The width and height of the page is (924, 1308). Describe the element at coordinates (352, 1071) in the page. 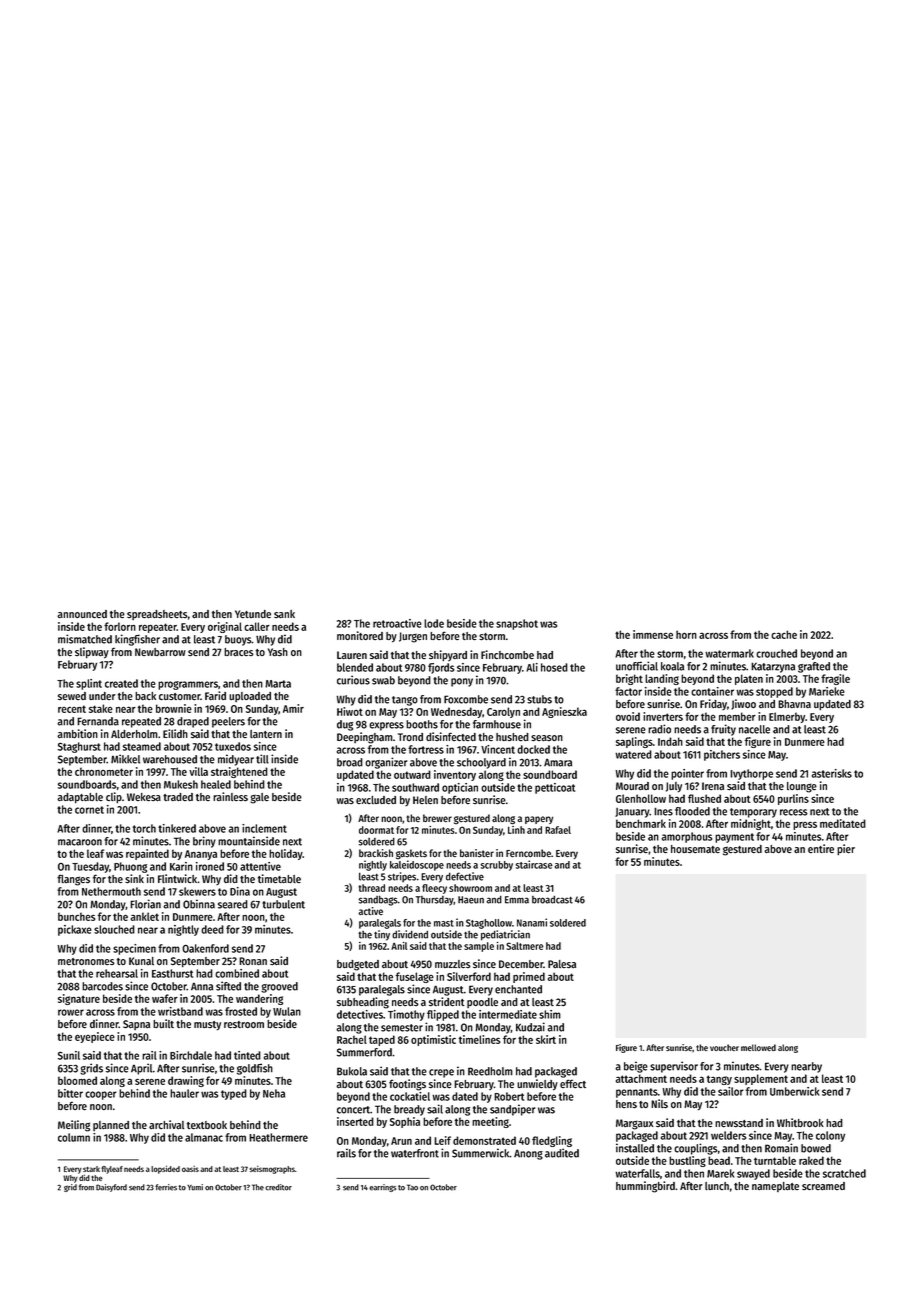

I see `Bukola` at that location.
